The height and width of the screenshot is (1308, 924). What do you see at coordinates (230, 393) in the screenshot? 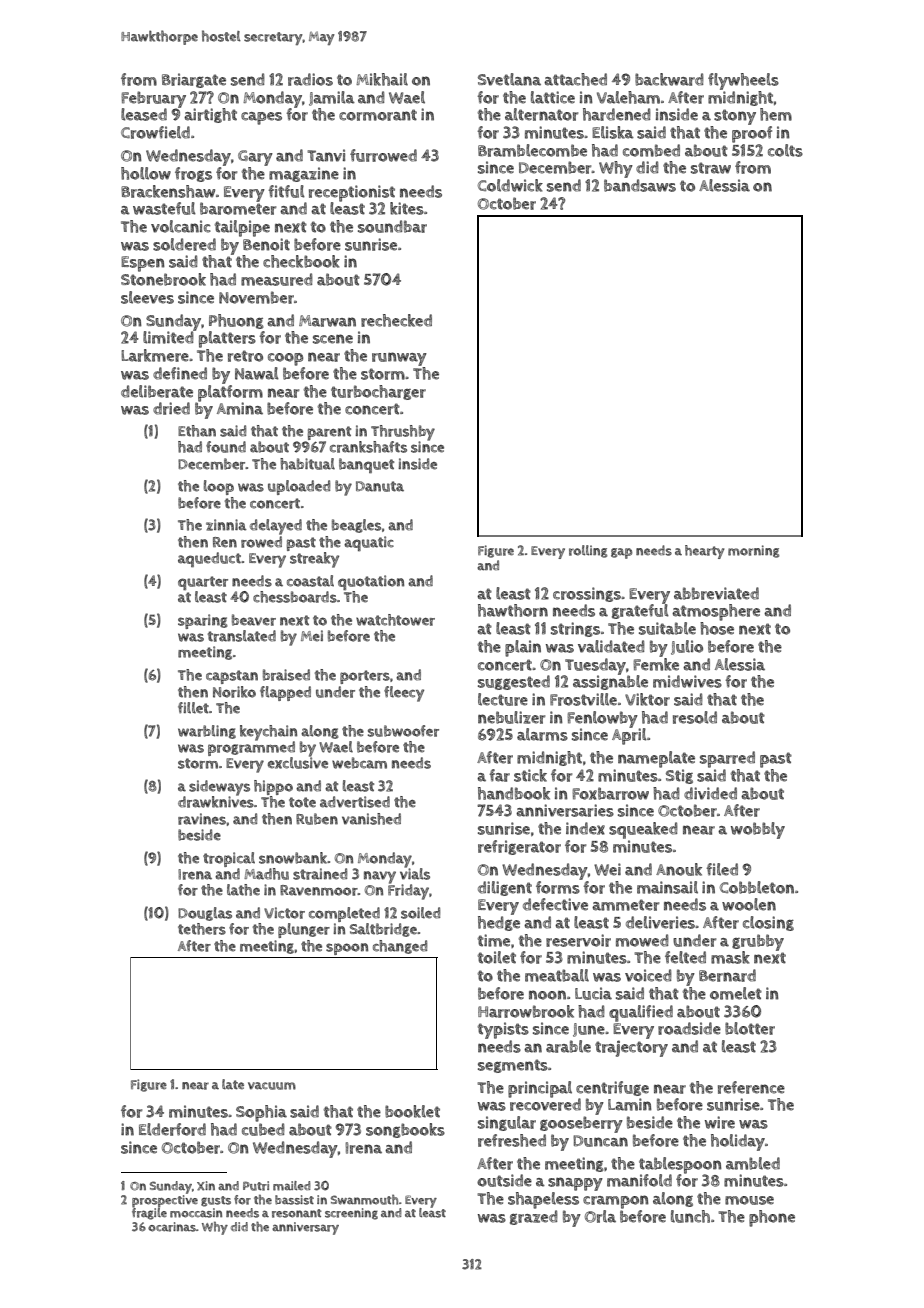
I see `platform` at bounding box center [230, 393].
